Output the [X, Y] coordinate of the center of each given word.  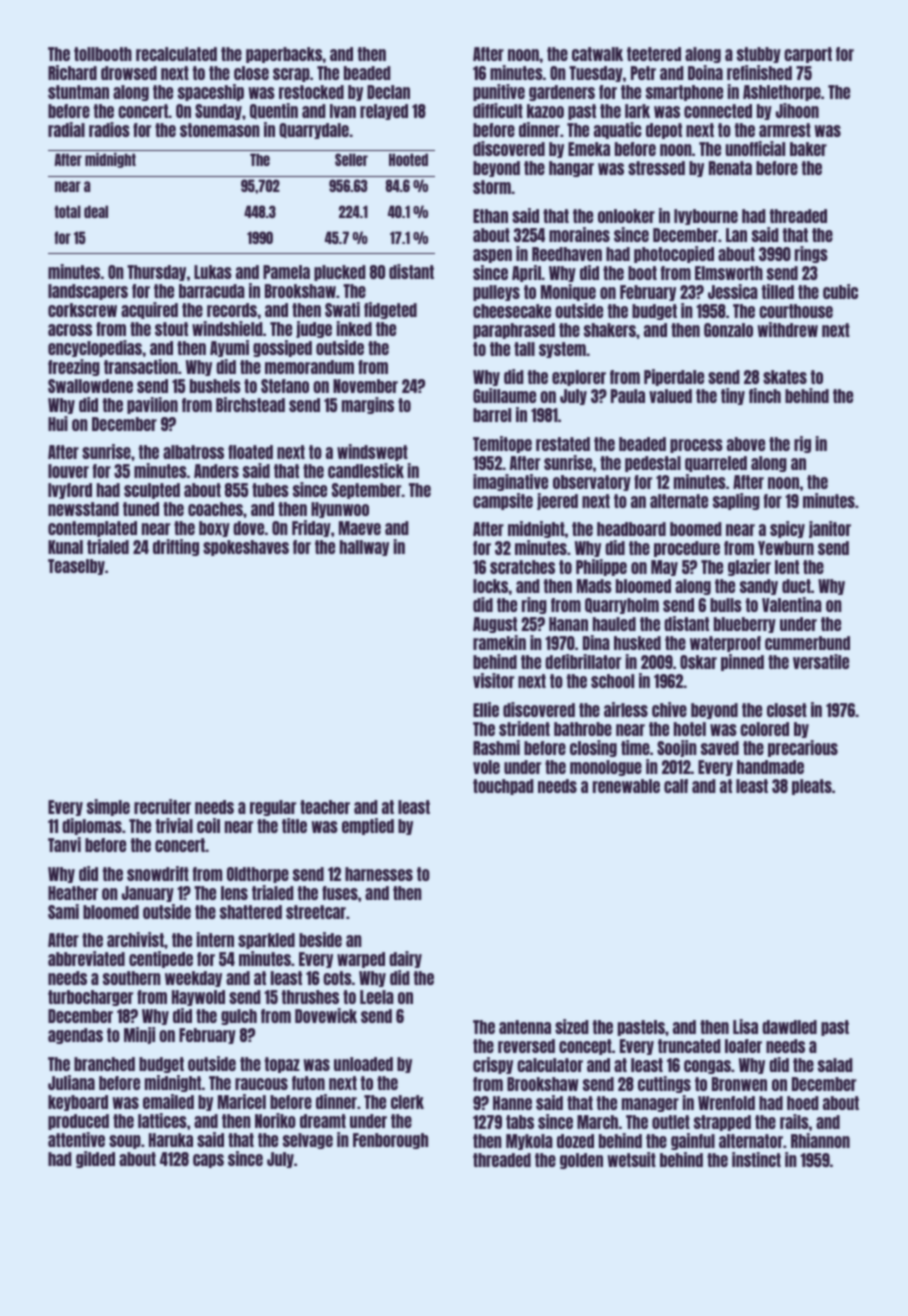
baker [808, 149]
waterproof [725, 644]
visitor [493, 680]
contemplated [92, 529]
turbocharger [90, 998]
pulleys [496, 293]
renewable [626, 786]
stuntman [78, 92]
